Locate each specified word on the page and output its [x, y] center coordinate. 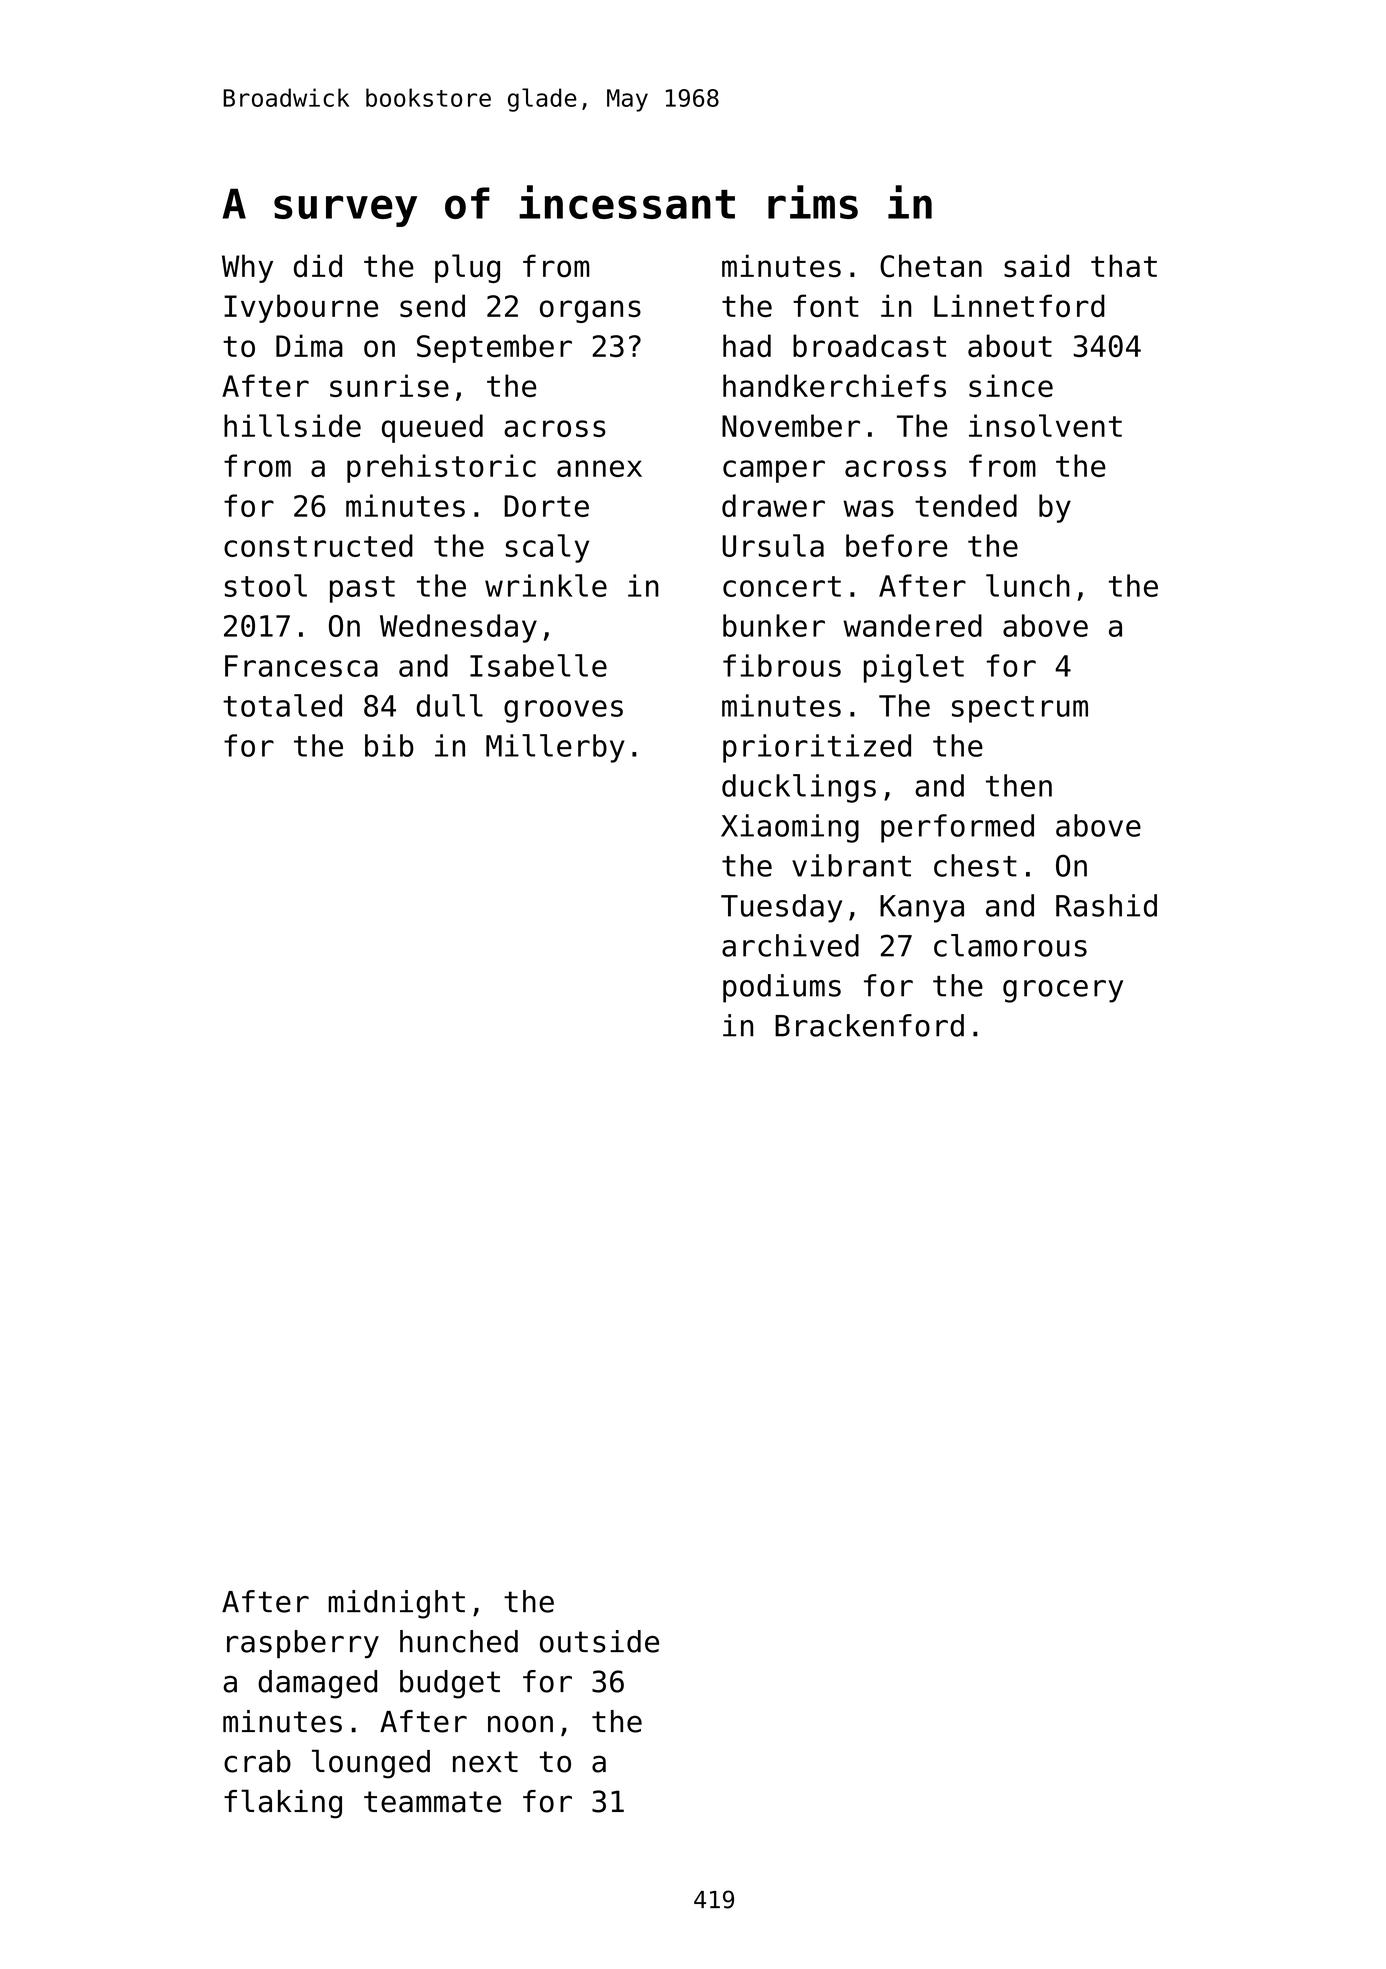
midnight [396, 1604]
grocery [1063, 991]
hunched [459, 1641]
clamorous [1010, 945]
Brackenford [869, 1025]
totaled [282, 705]
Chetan [931, 266]
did [318, 266]
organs [590, 311]
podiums [782, 988]
